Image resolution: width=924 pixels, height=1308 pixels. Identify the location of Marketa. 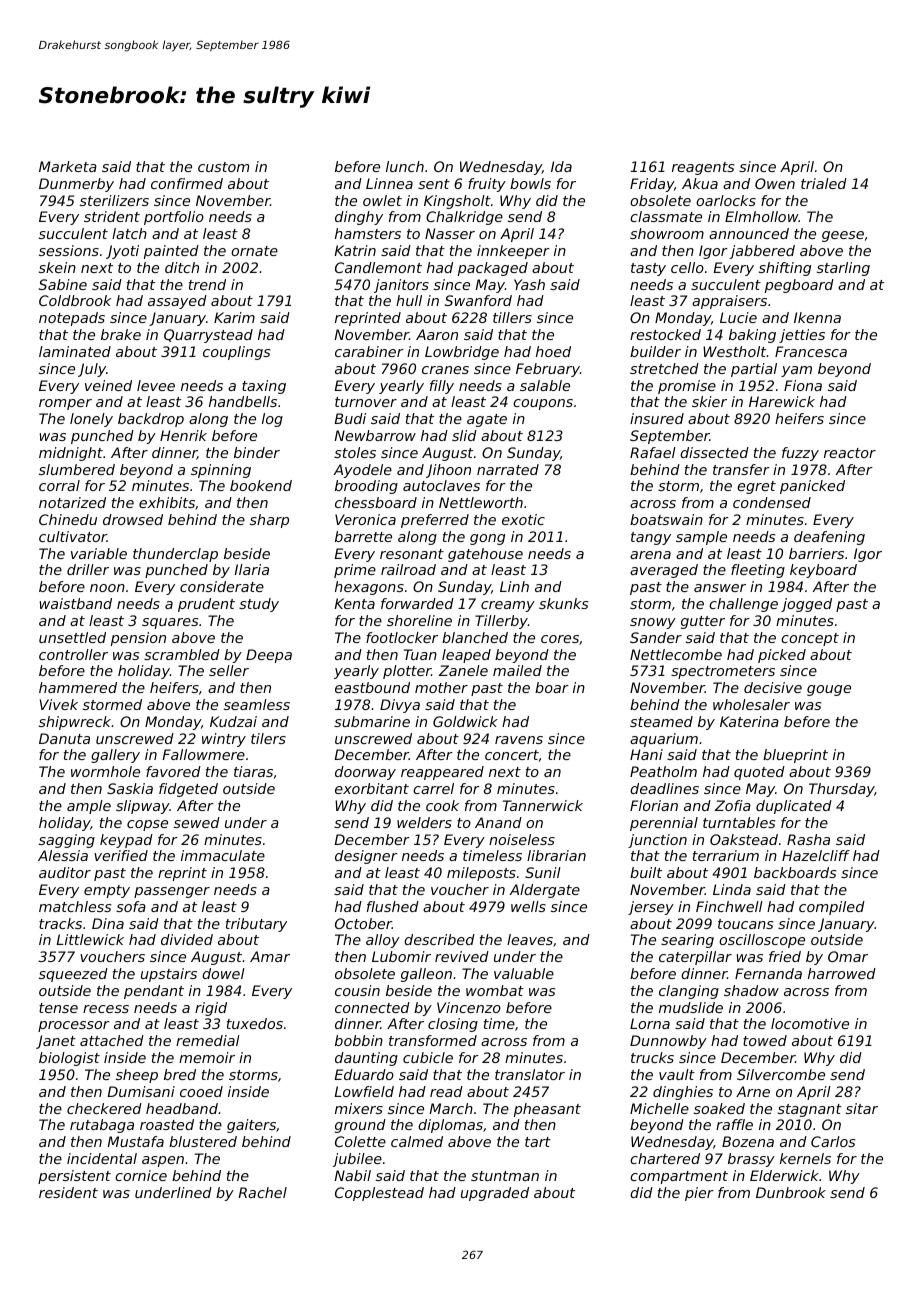
(68, 166).
